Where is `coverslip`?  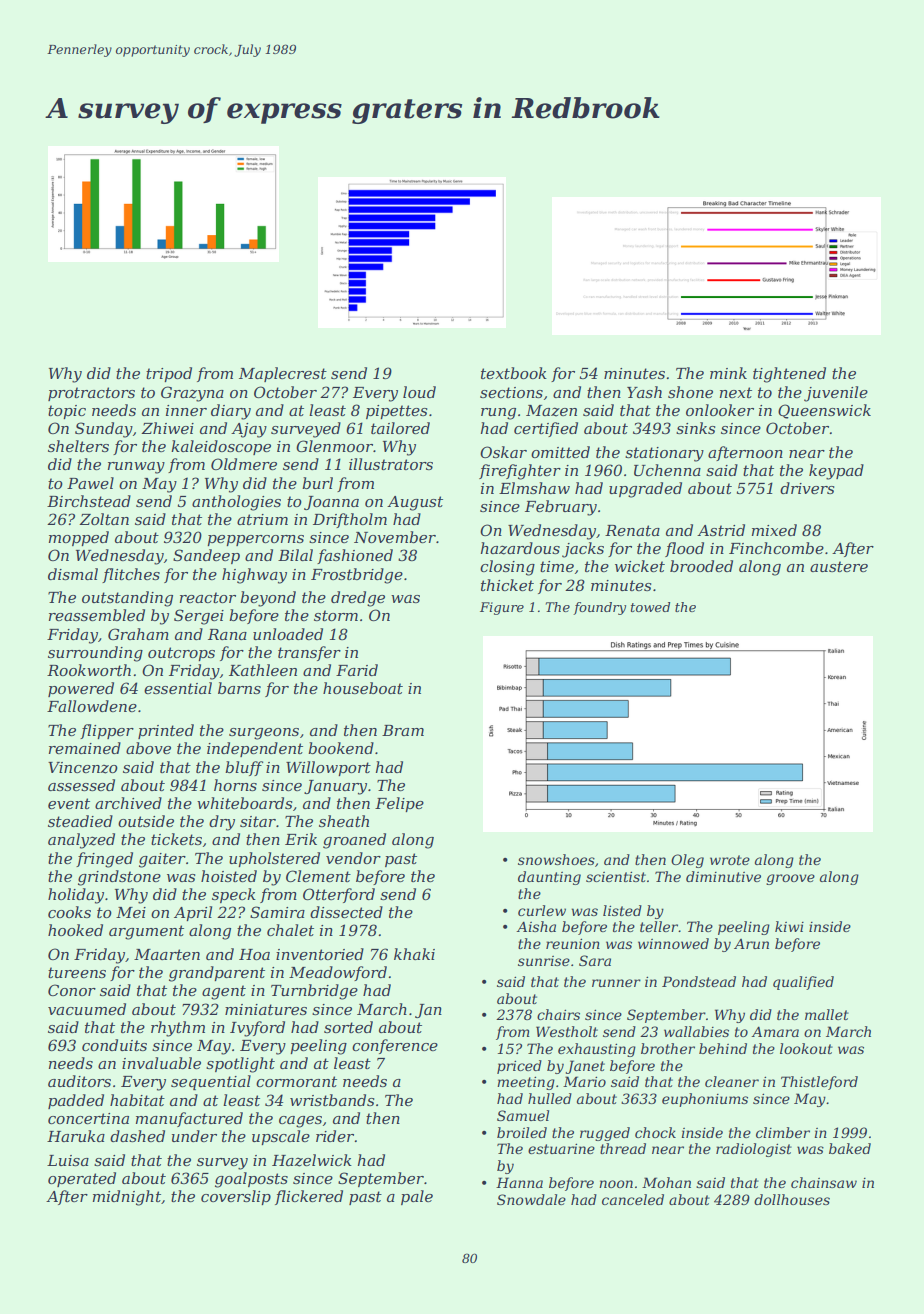 coverslip is located at coordinates (236, 1197).
